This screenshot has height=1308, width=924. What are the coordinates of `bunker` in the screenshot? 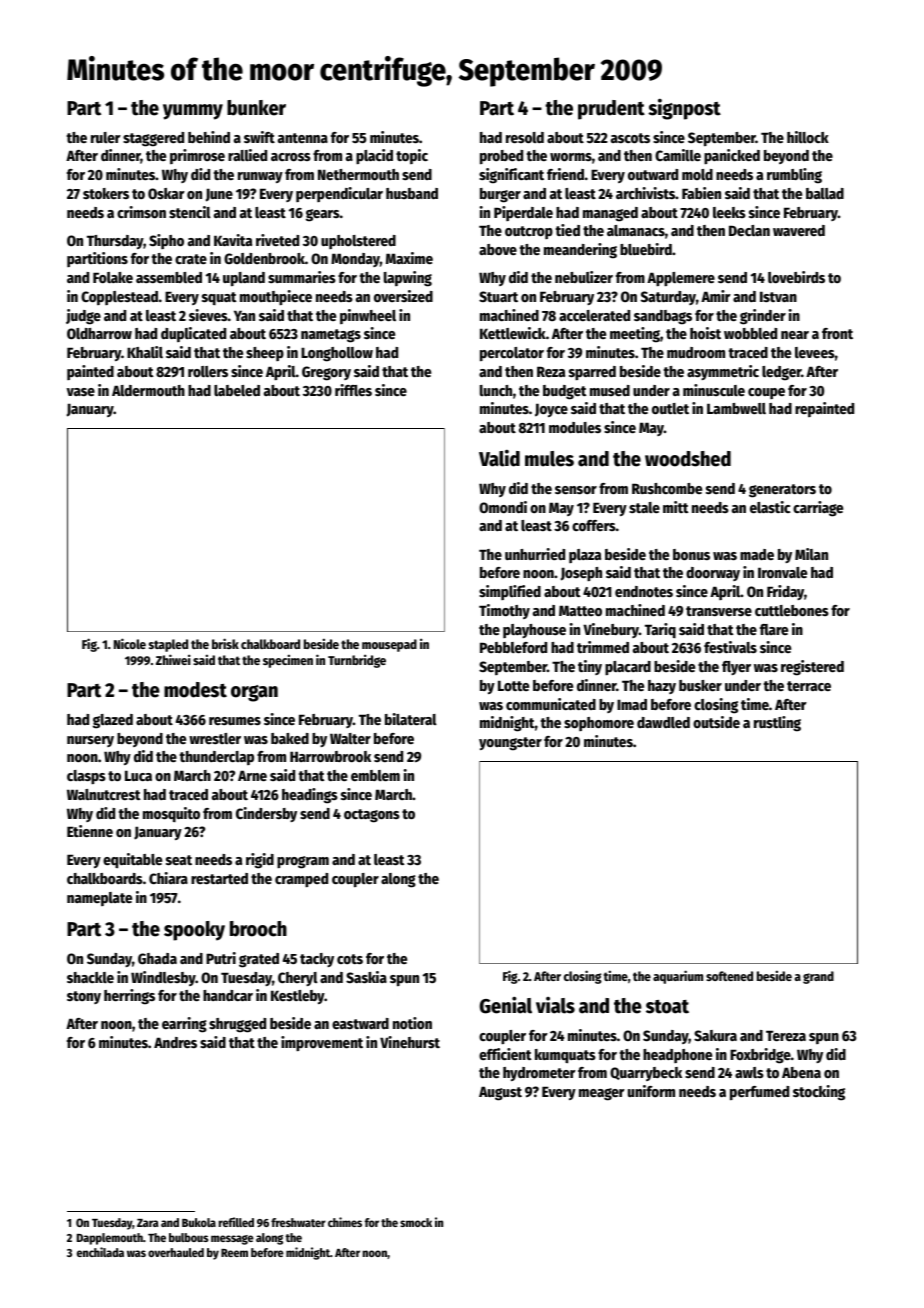 It's located at (256, 108).
